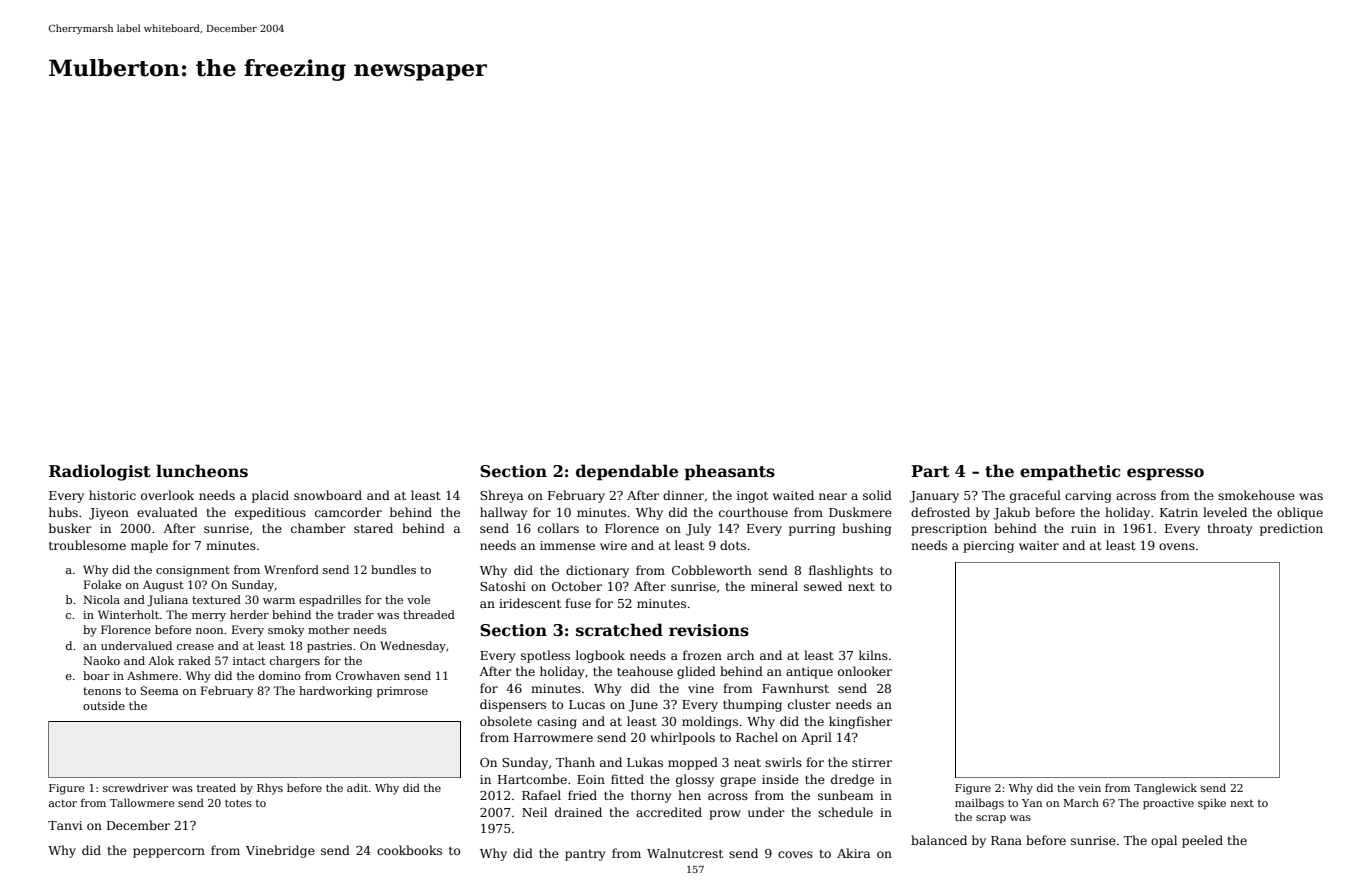 The height and width of the image is (887, 1372). What do you see at coordinates (872, 762) in the image?
I see `stirrer` at bounding box center [872, 762].
